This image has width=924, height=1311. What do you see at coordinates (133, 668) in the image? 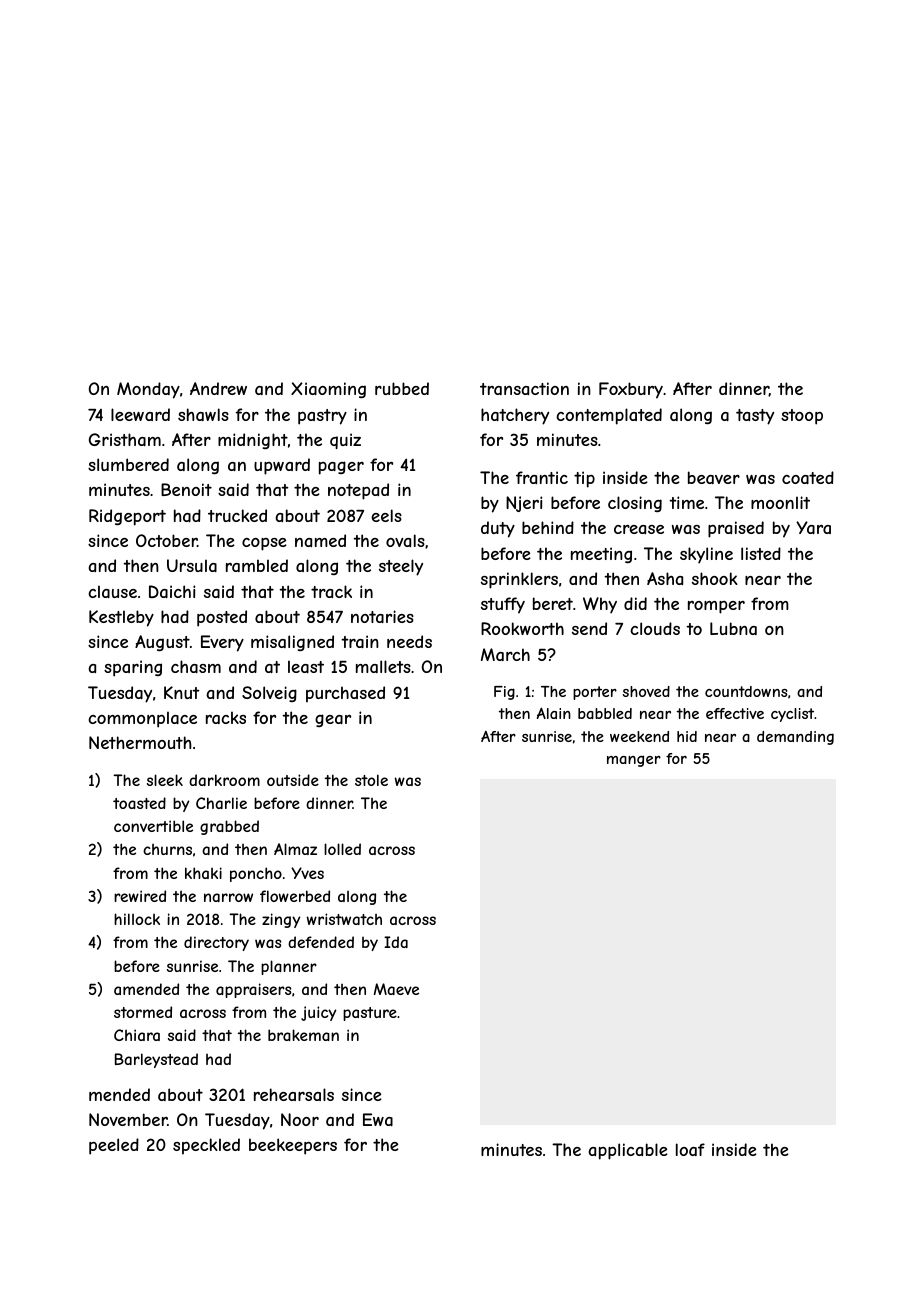
I see `sparing` at bounding box center [133, 668].
